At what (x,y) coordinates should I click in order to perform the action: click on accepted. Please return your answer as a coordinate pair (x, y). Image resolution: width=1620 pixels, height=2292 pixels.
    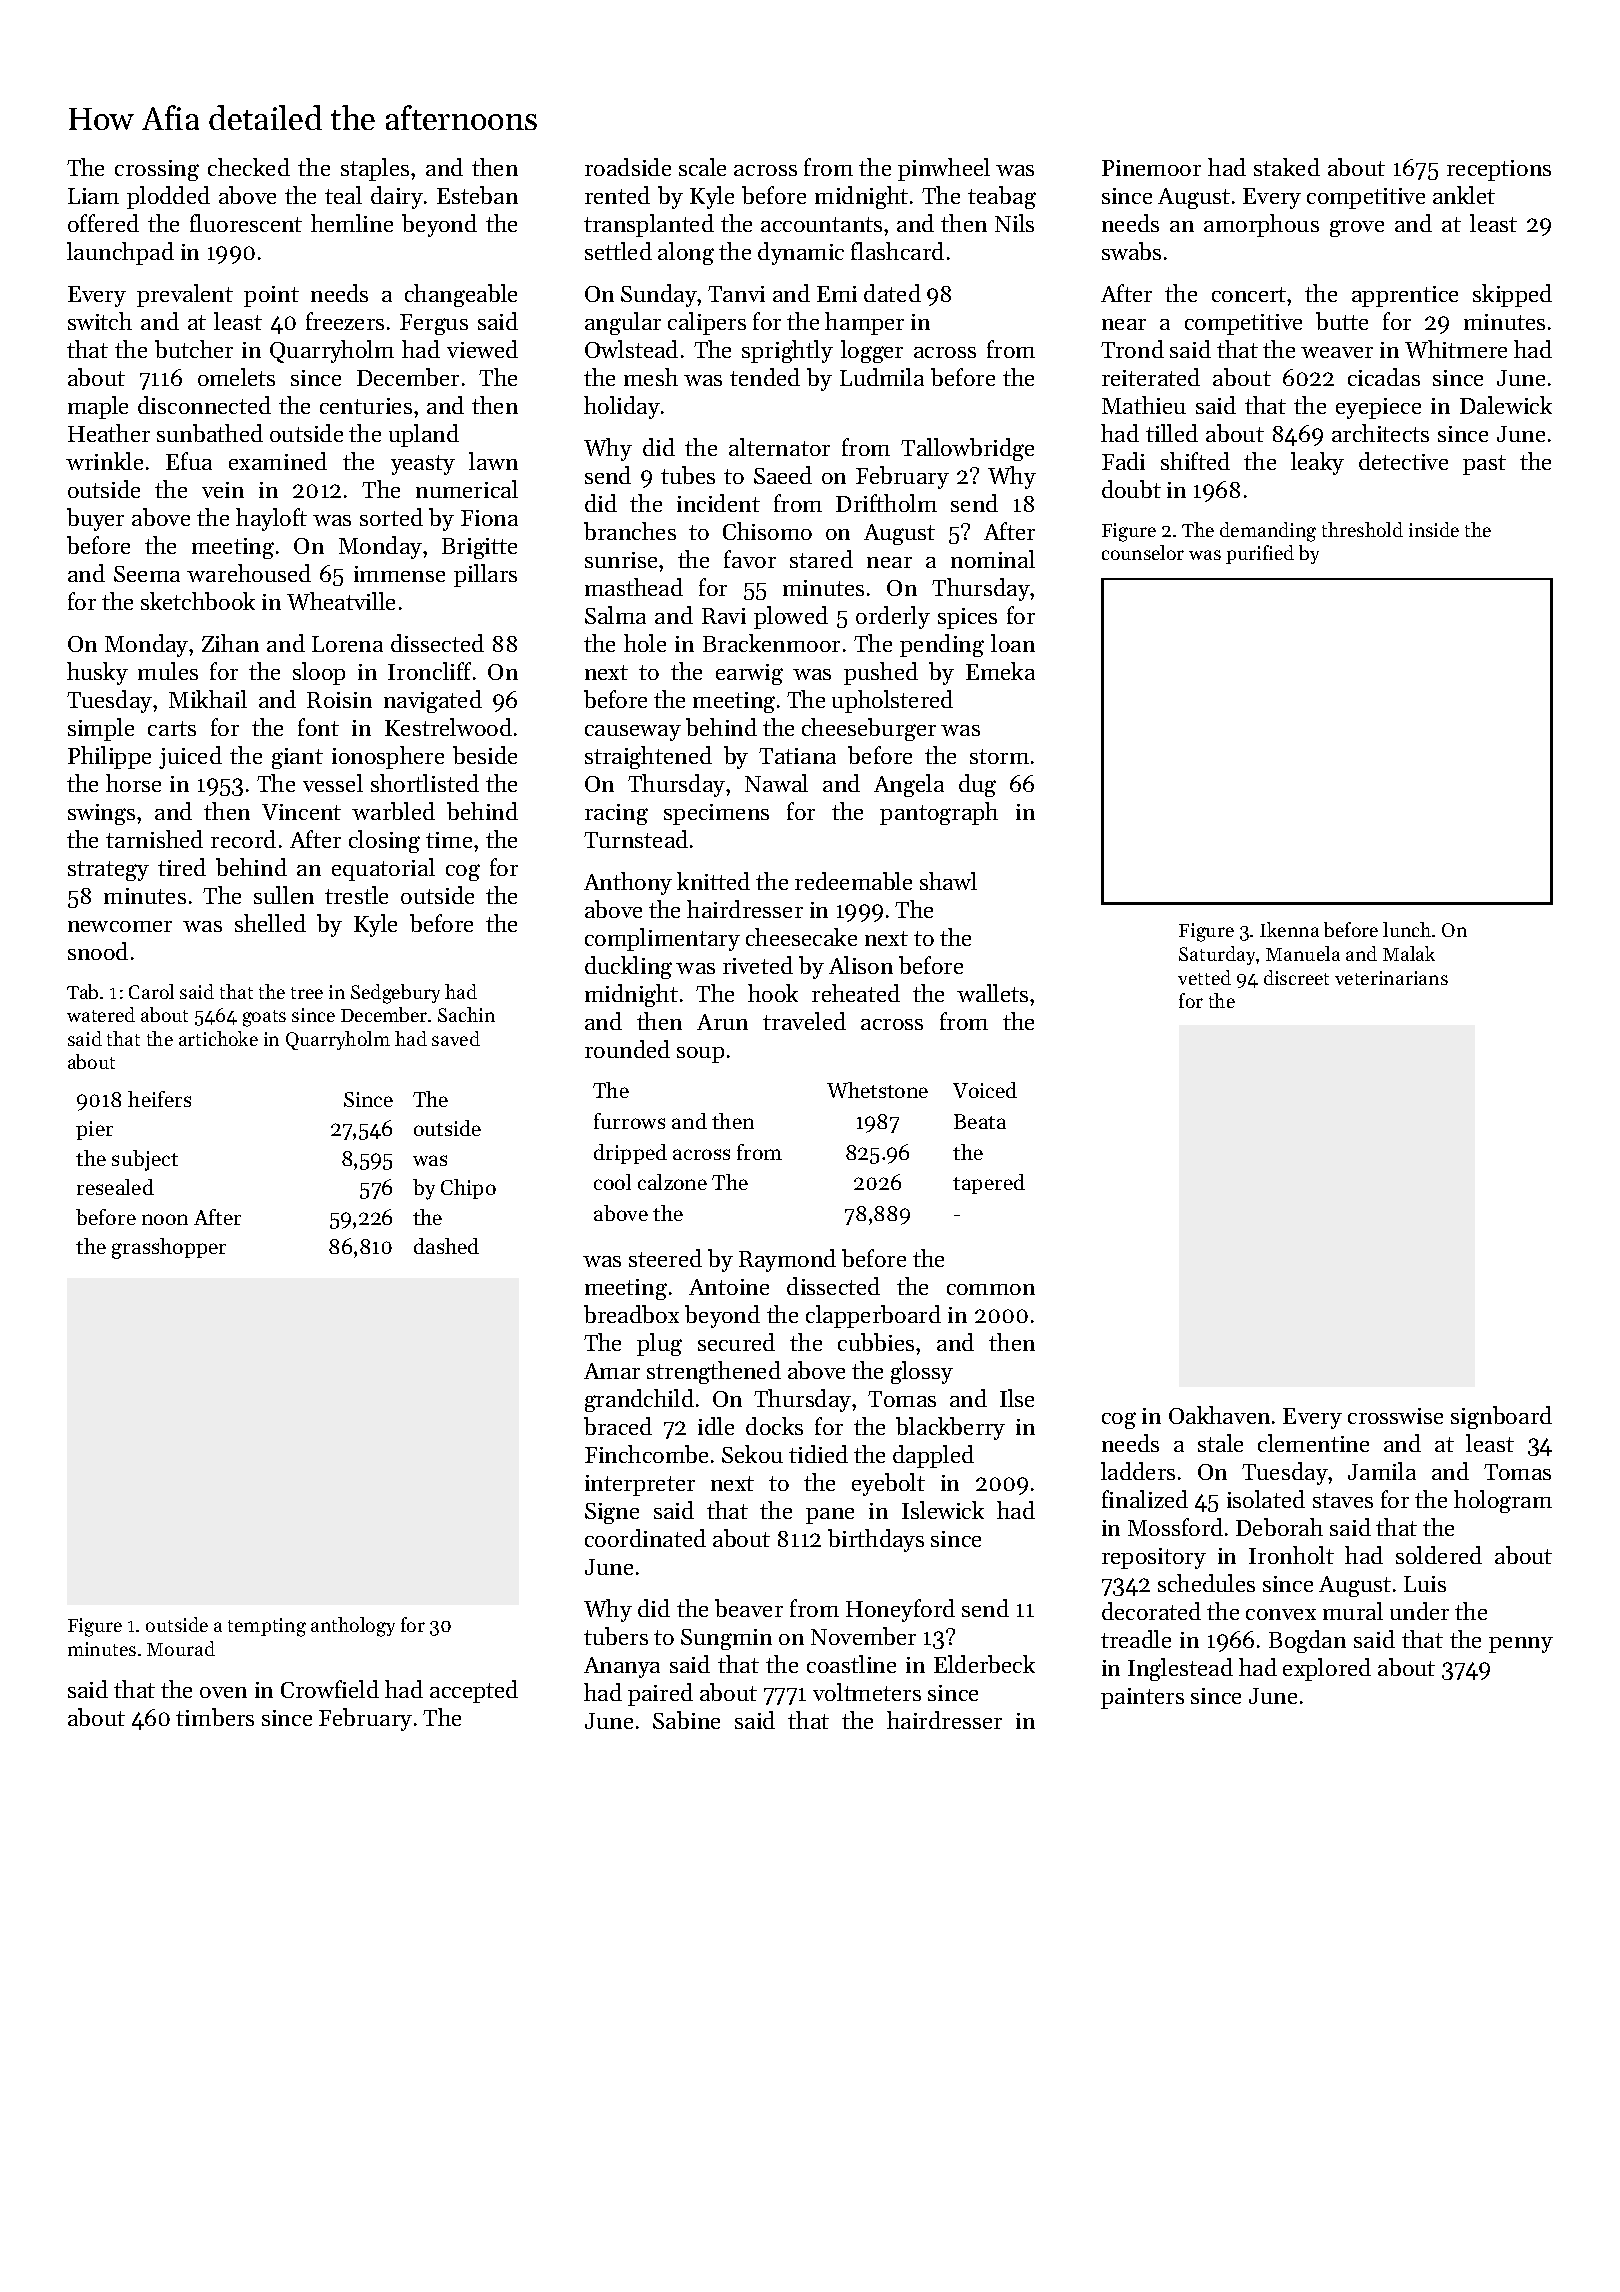
    Looking at the image, I should click on (474, 1691).
